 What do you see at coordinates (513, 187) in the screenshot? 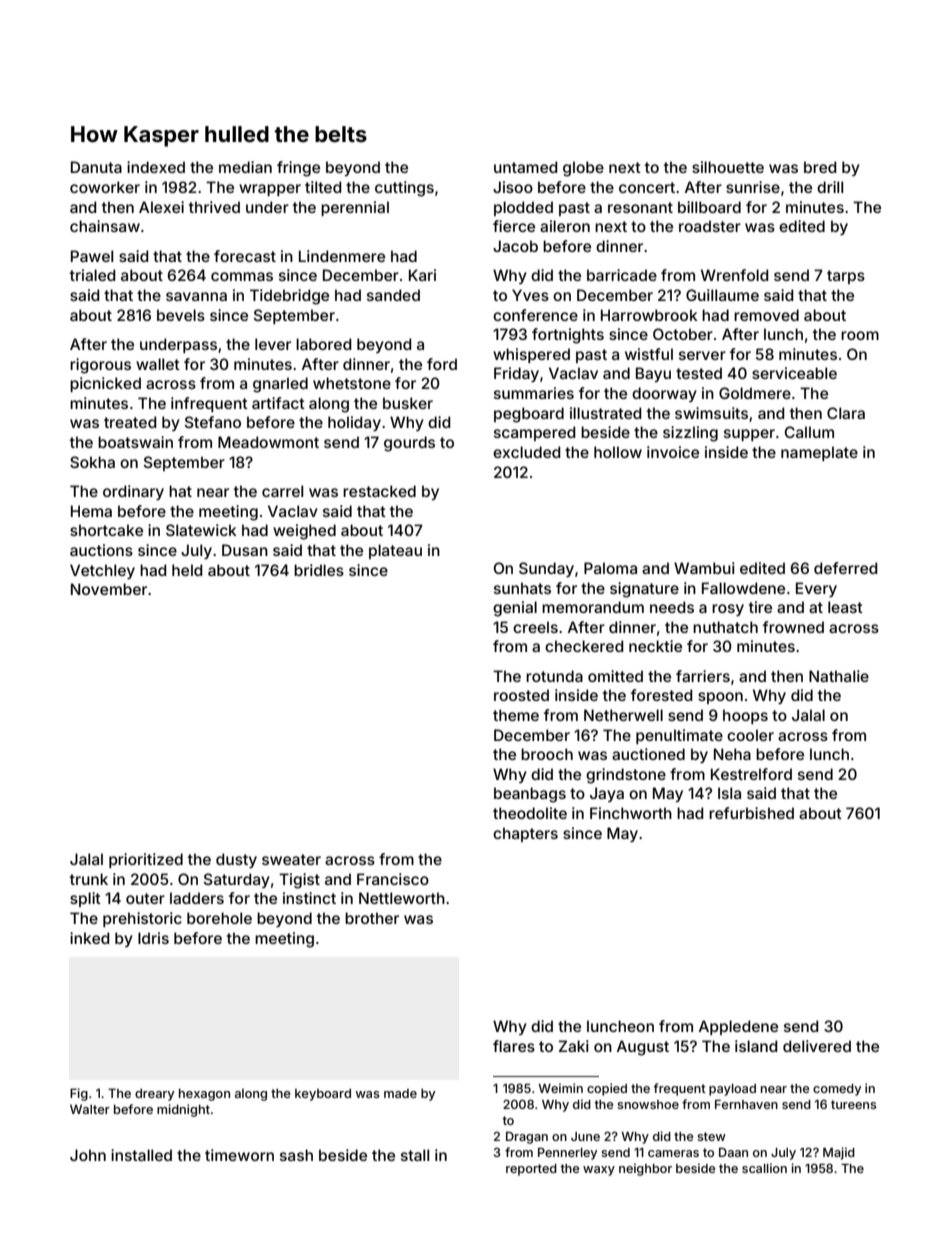
I see `Jisoo` at bounding box center [513, 187].
